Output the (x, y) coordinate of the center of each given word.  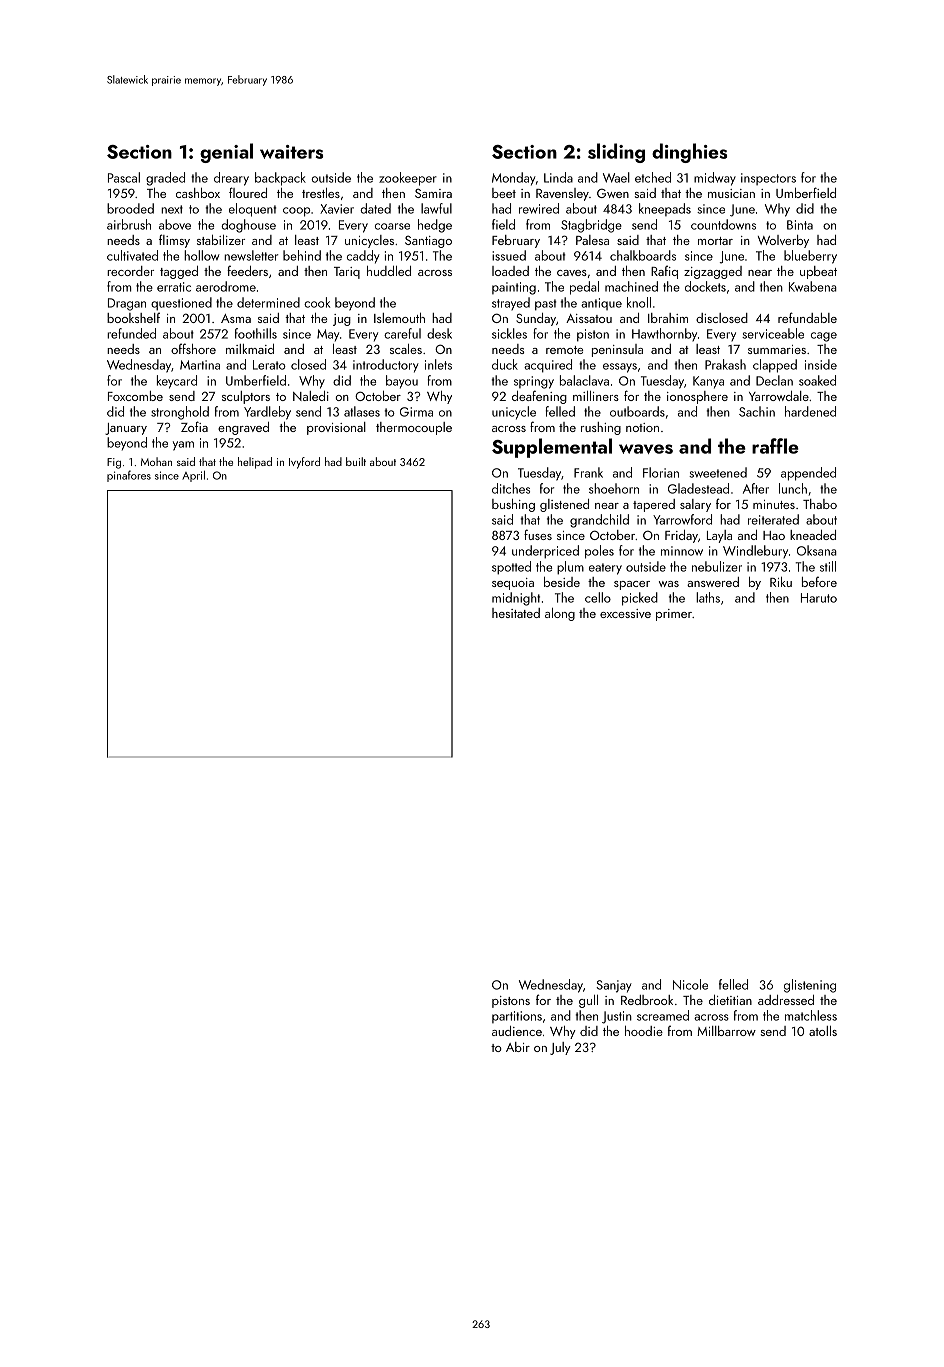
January (126, 429)
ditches (511, 488)
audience (517, 1031)
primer (674, 615)
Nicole (690, 984)
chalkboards (643, 255)
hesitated (516, 613)
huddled (389, 271)
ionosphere (697, 397)
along (560, 614)
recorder (130, 271)
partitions (517, 1017)
